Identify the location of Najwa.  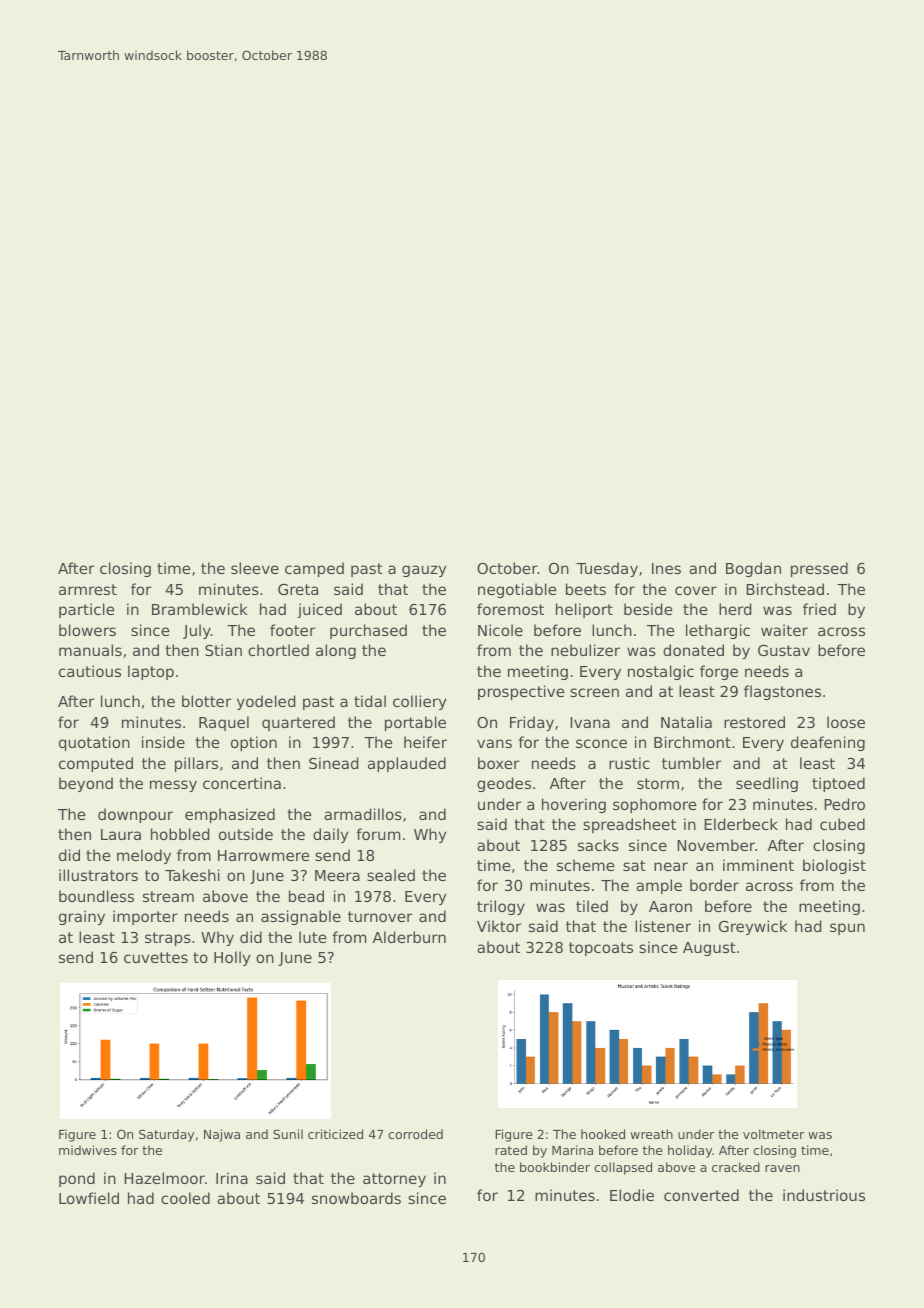
(222, 1135).
